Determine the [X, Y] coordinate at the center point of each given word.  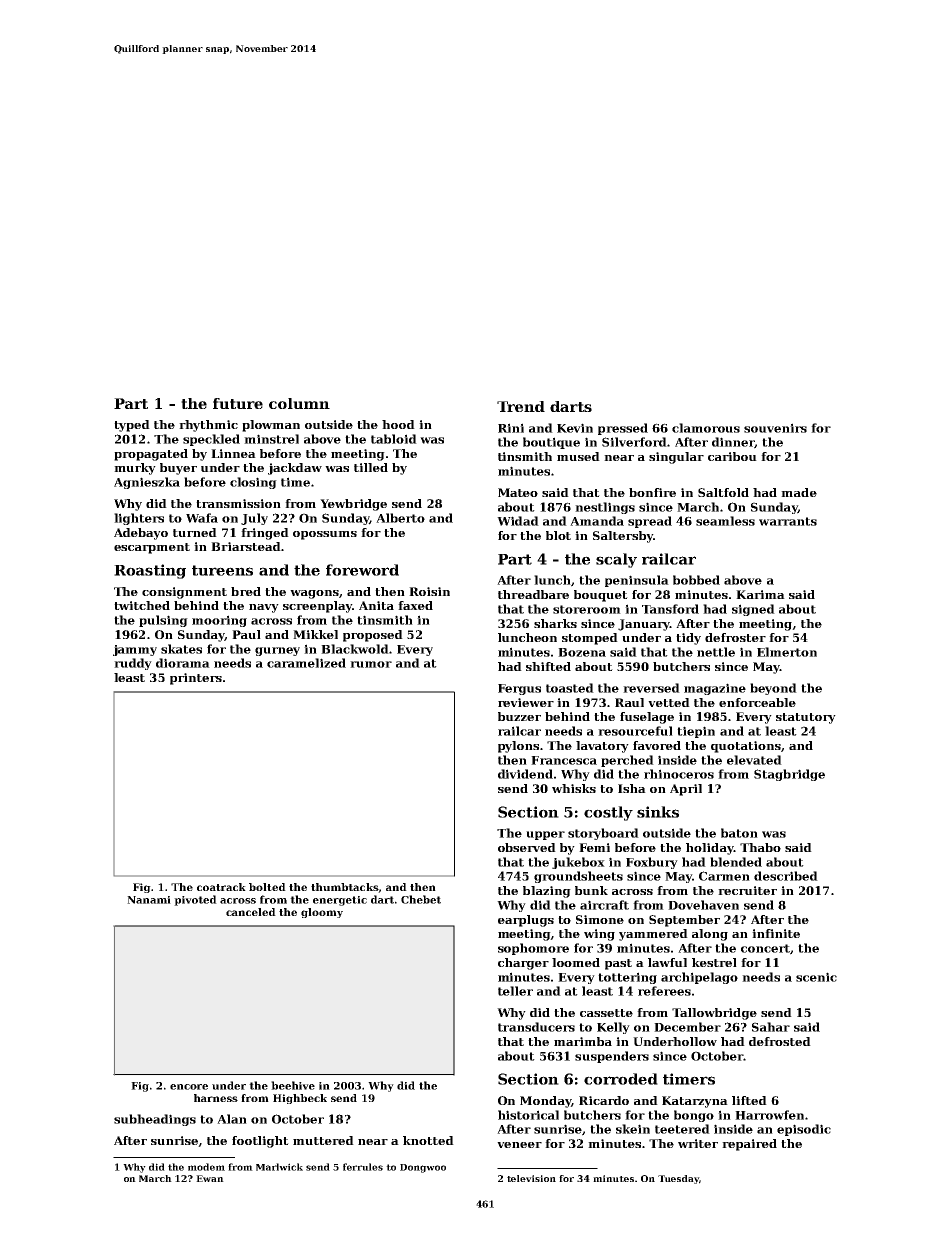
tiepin [696, 732]
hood [398, 424]
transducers [536, 1027]
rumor [371, 664]
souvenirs [775, 428]
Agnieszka [147, 483]
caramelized [306, 663]
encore [189, 1087]
